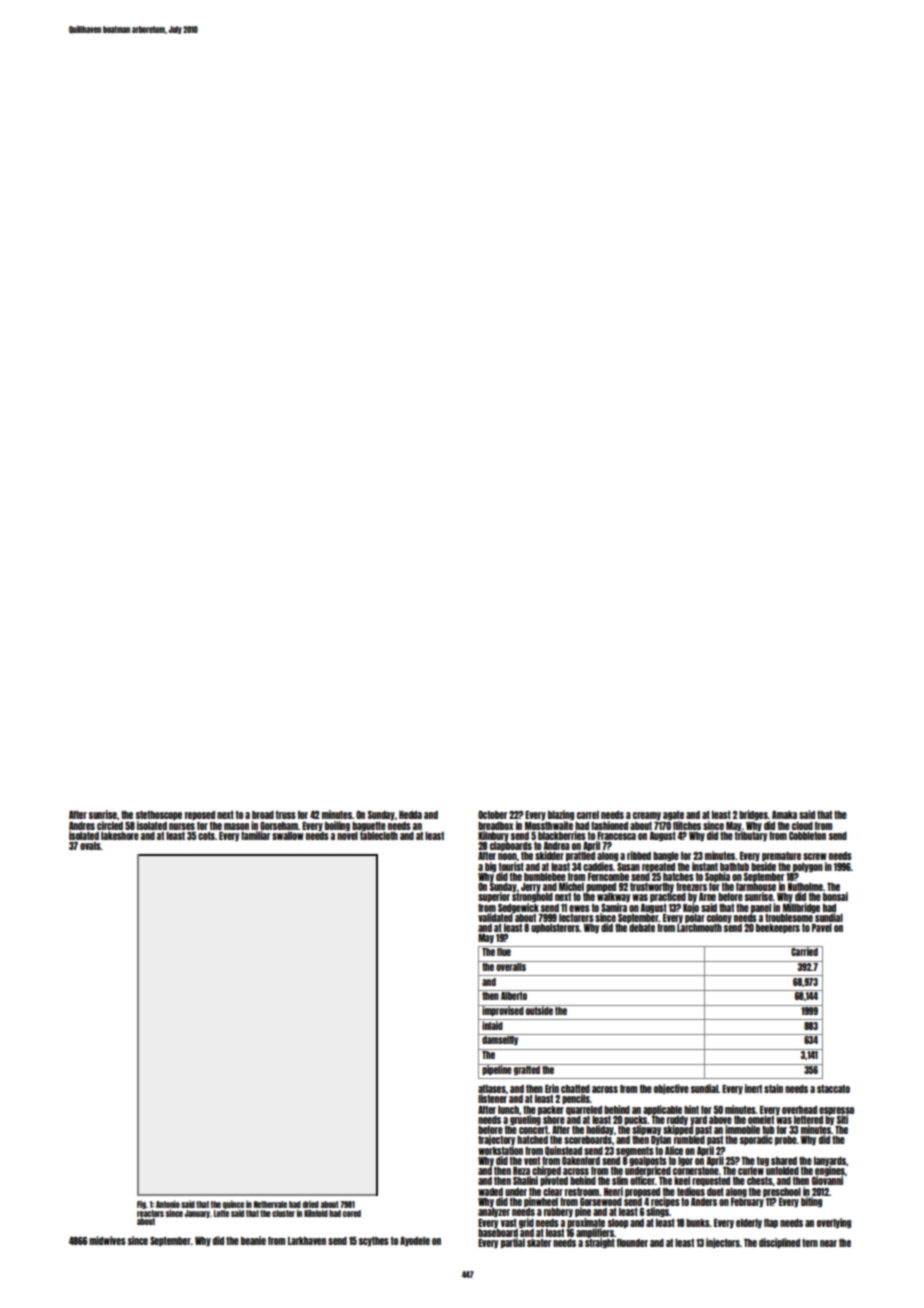 The image size is (924, 1308). Describe the element at coordinates (513, 1243) in the document. I see `partial` at that location.
